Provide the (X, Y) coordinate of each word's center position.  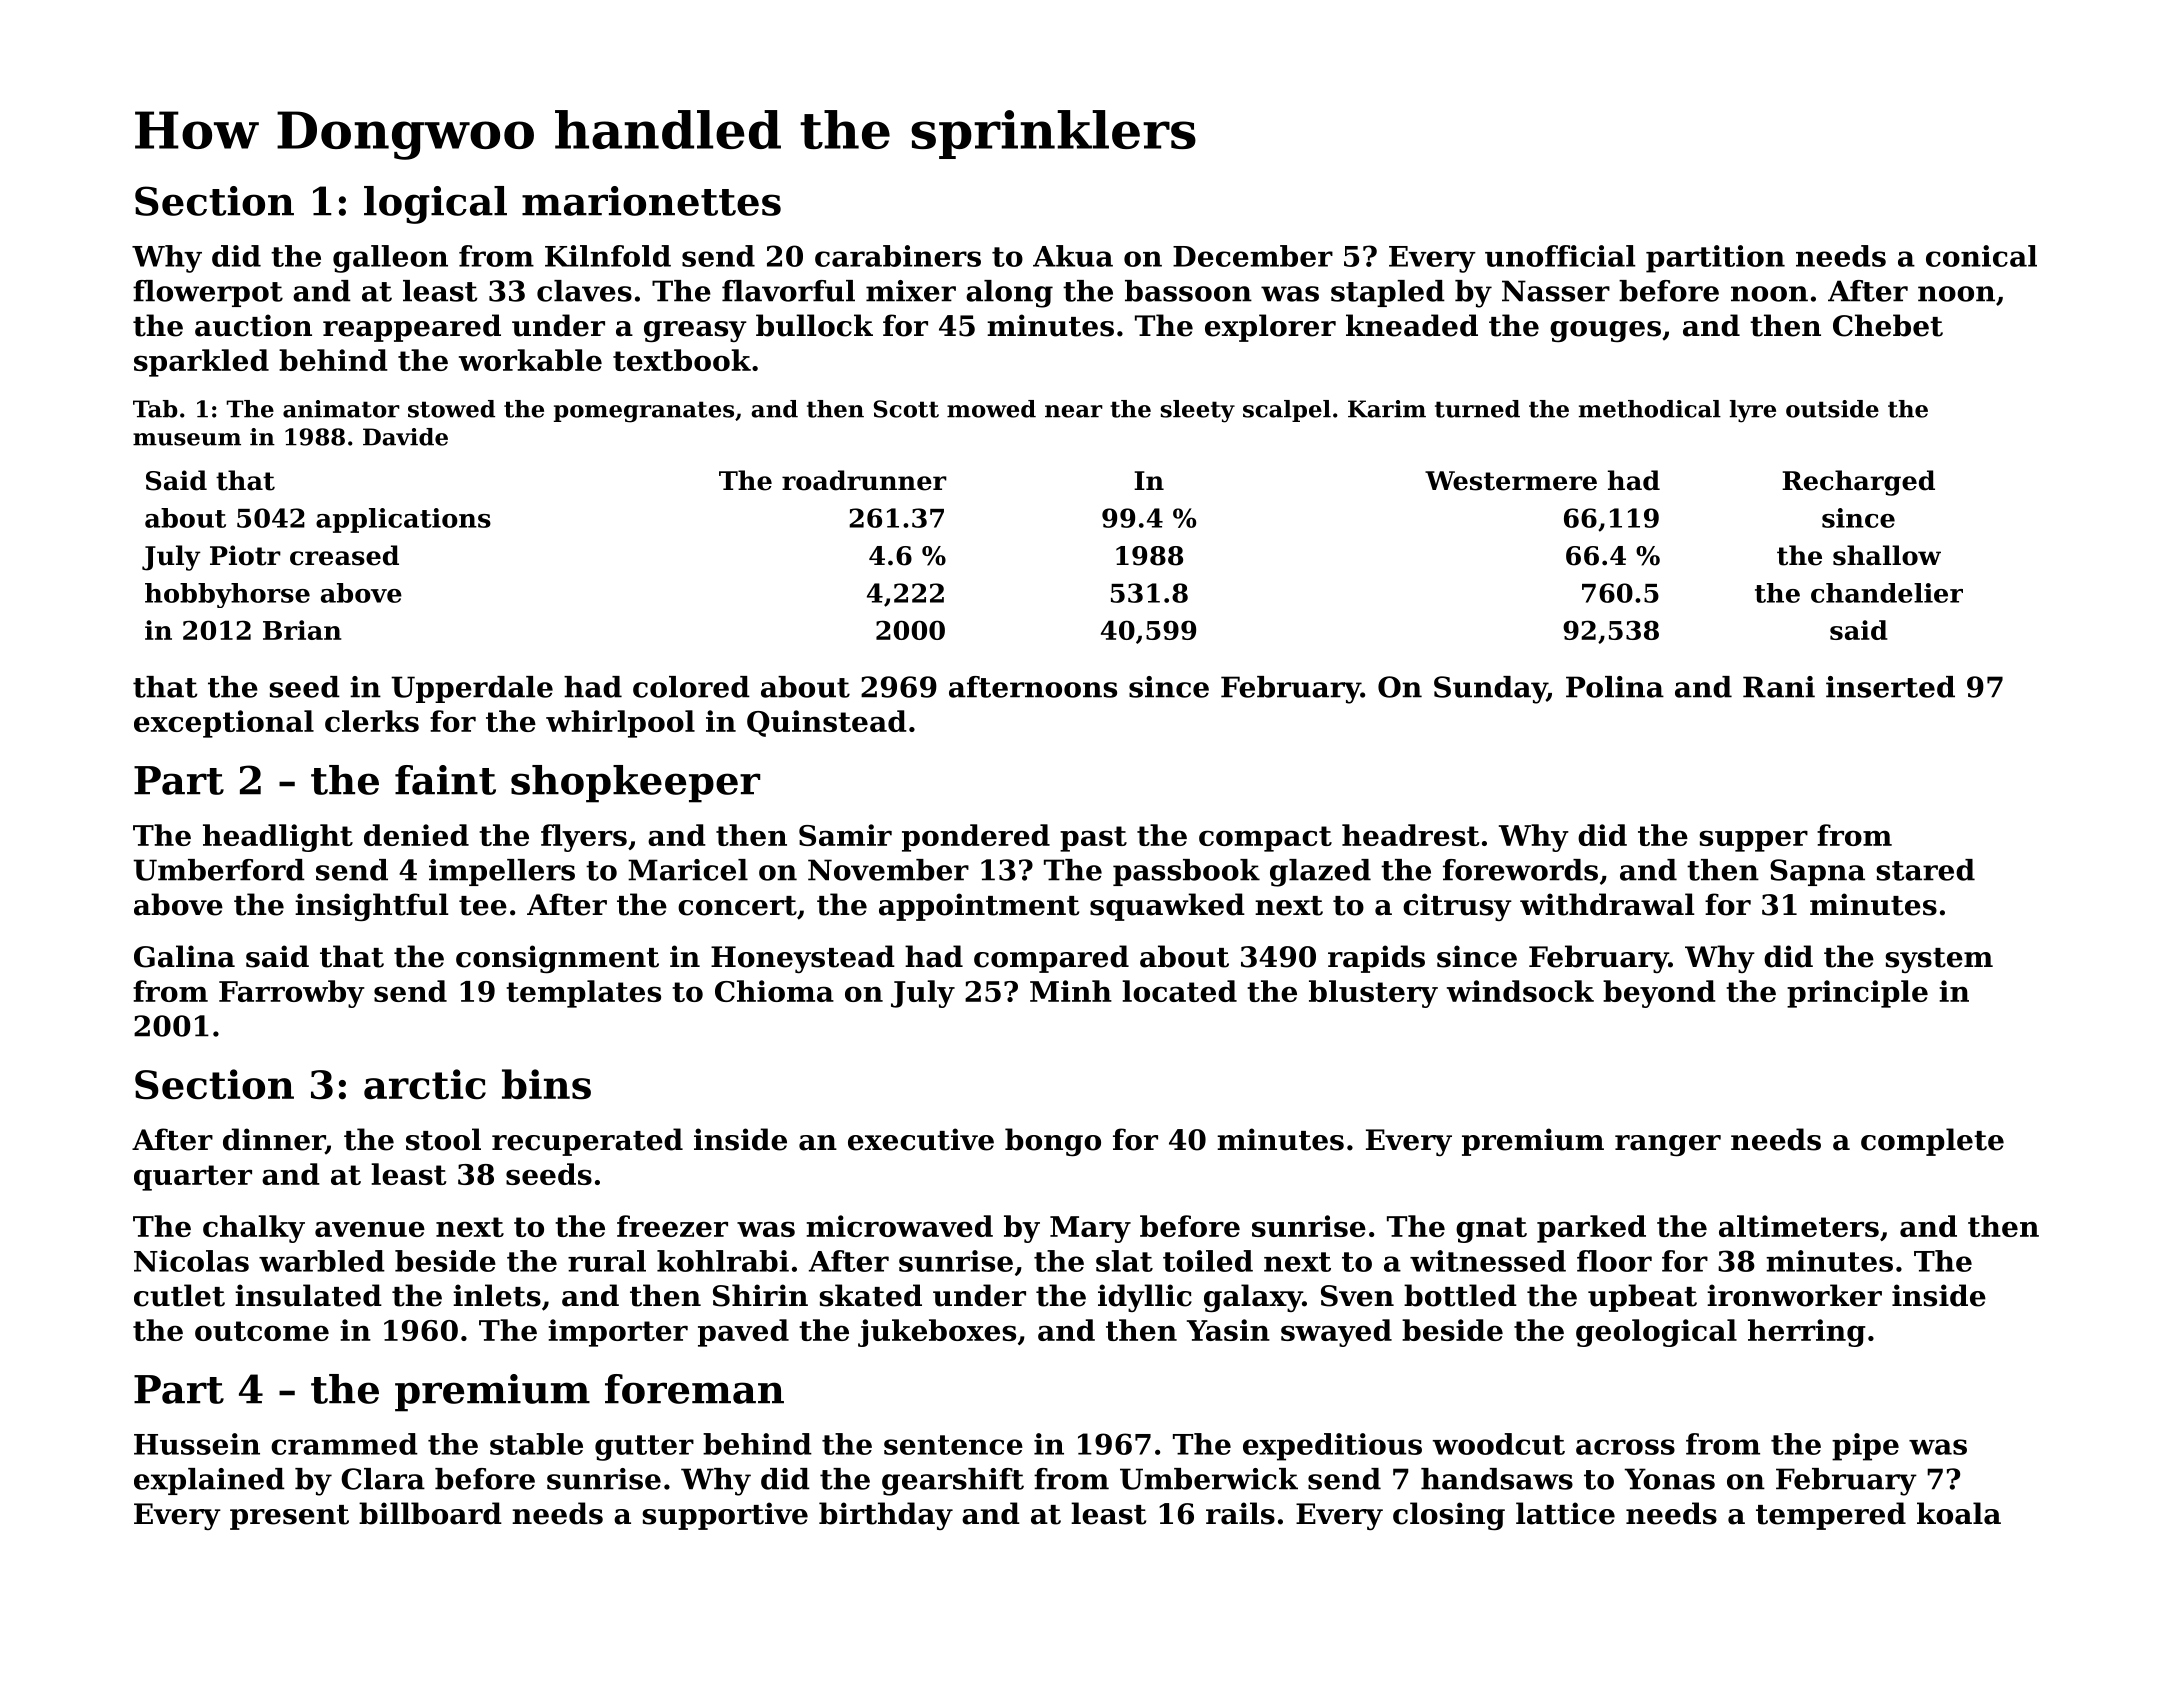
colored (691, 687)
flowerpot (208, 293)
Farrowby (292, 994)
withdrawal (1607, 904)
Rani (1779, 687)
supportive (725, 1516)
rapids (1376, 959)
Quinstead (827, 723)
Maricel (688, 870)
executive (921, 1139)
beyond (1659, 994)
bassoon (1188, 291)
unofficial (1560, 256)
